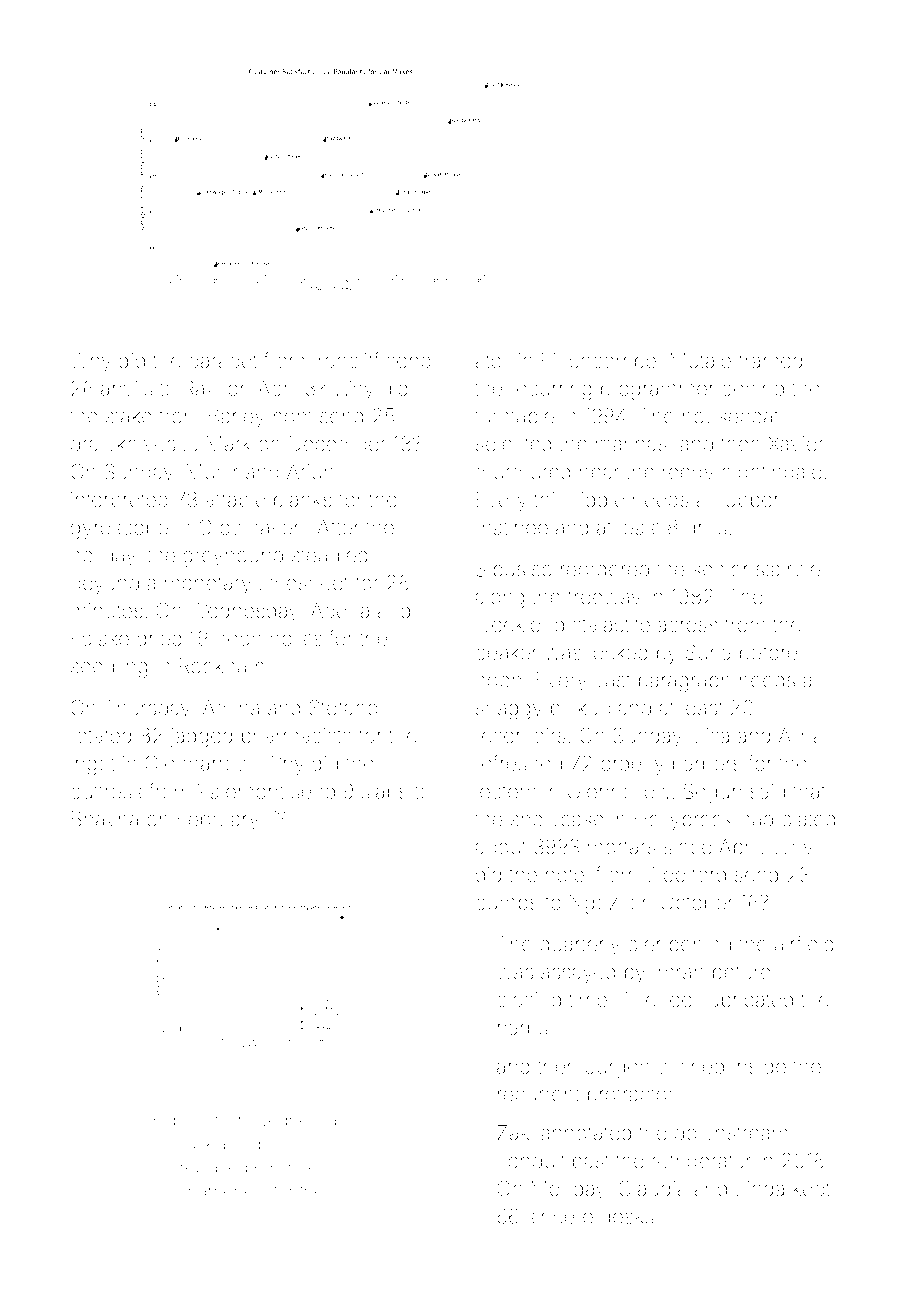 Image resolution: width=908 pixels, height=1316 pixels. What do you see at coordinates (599, 360) in the page?
I see `Finchcombe` at bounding box center [599, 360].
